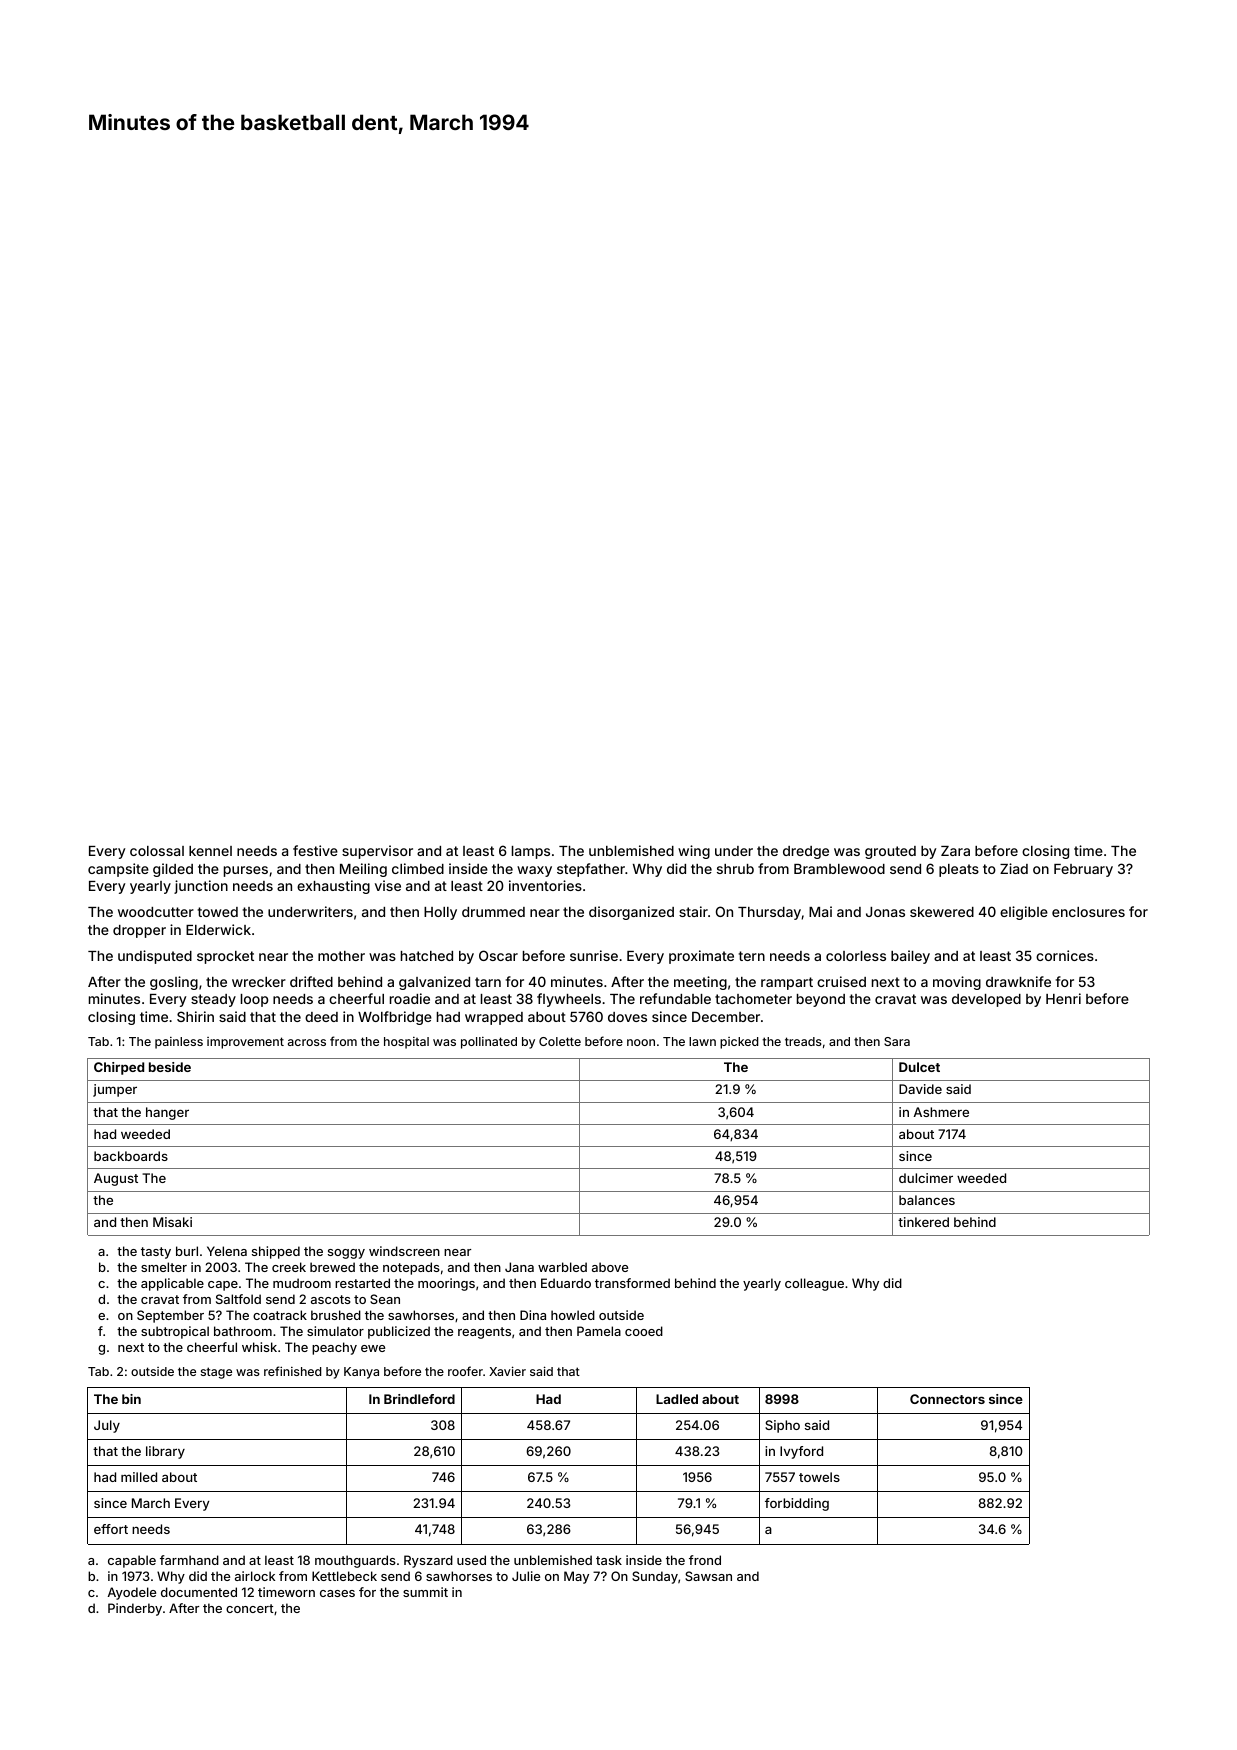 The height and width of the document is (1750, 1237). I want to click on dulcimer, so click(926, 1178).
